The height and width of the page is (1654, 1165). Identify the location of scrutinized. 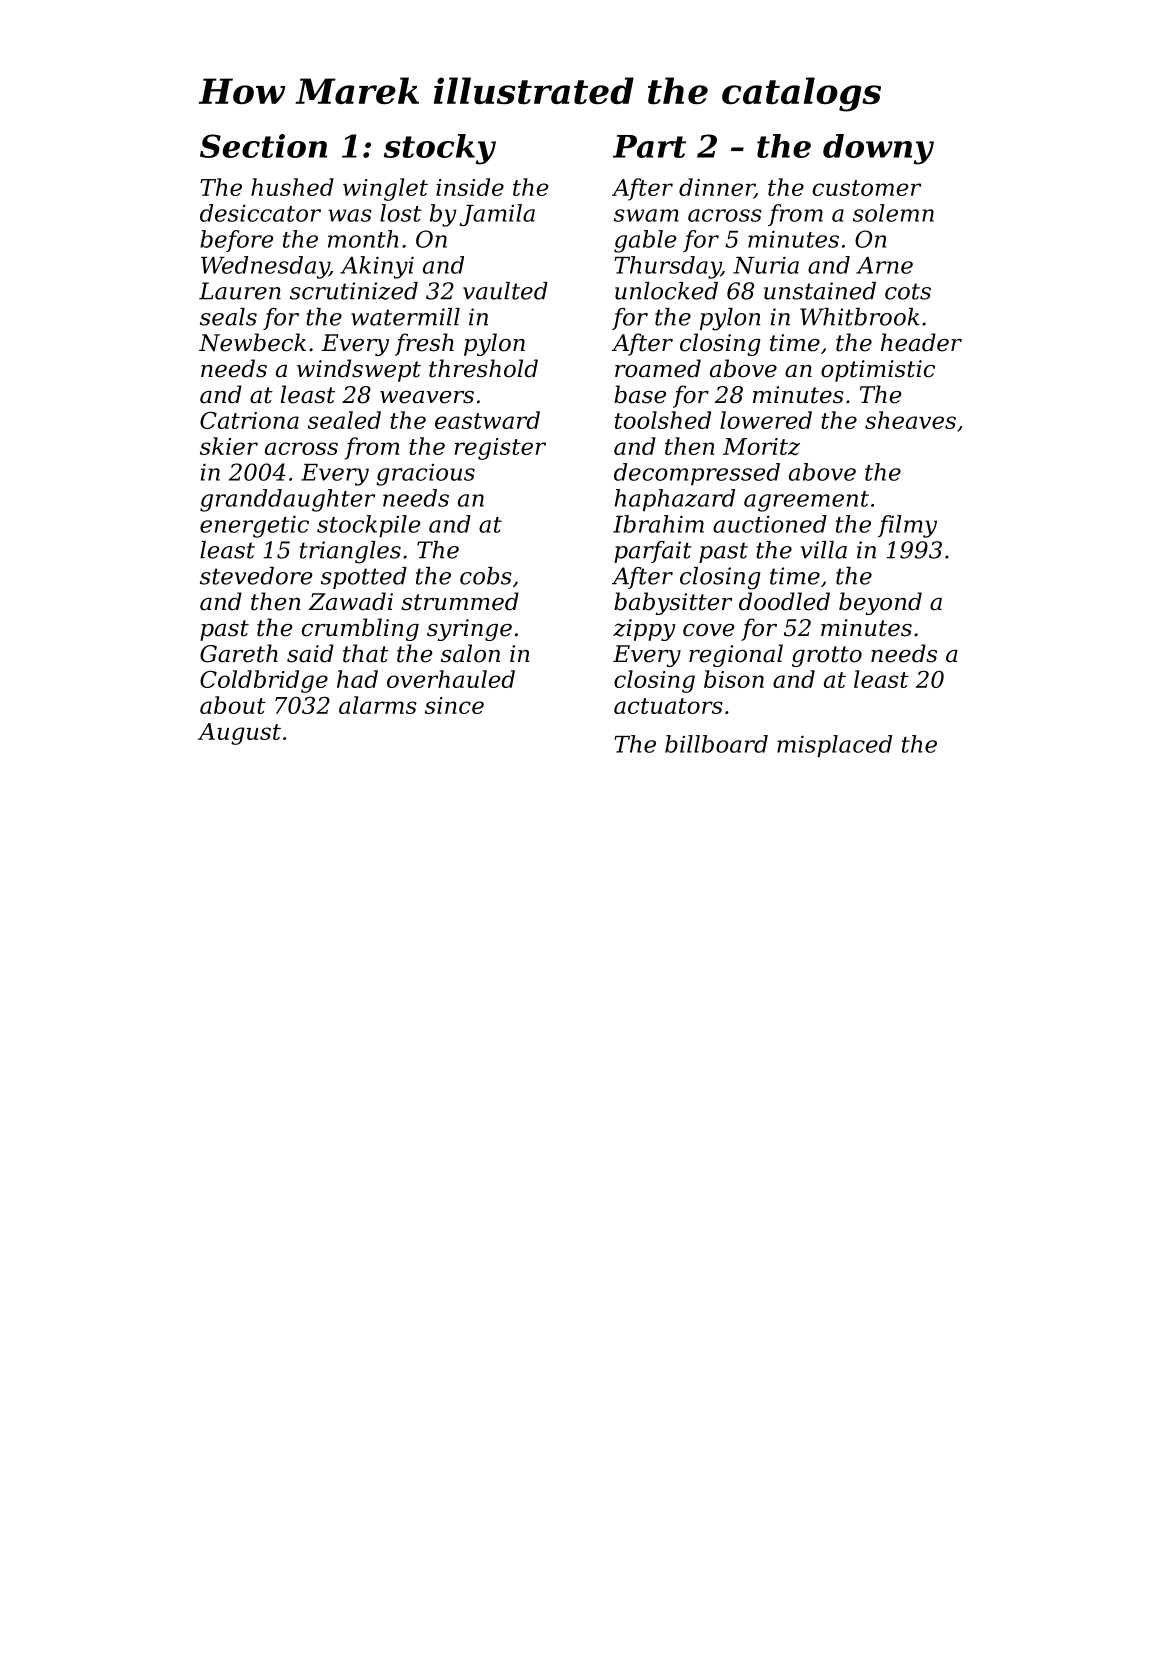
(354, 291).
